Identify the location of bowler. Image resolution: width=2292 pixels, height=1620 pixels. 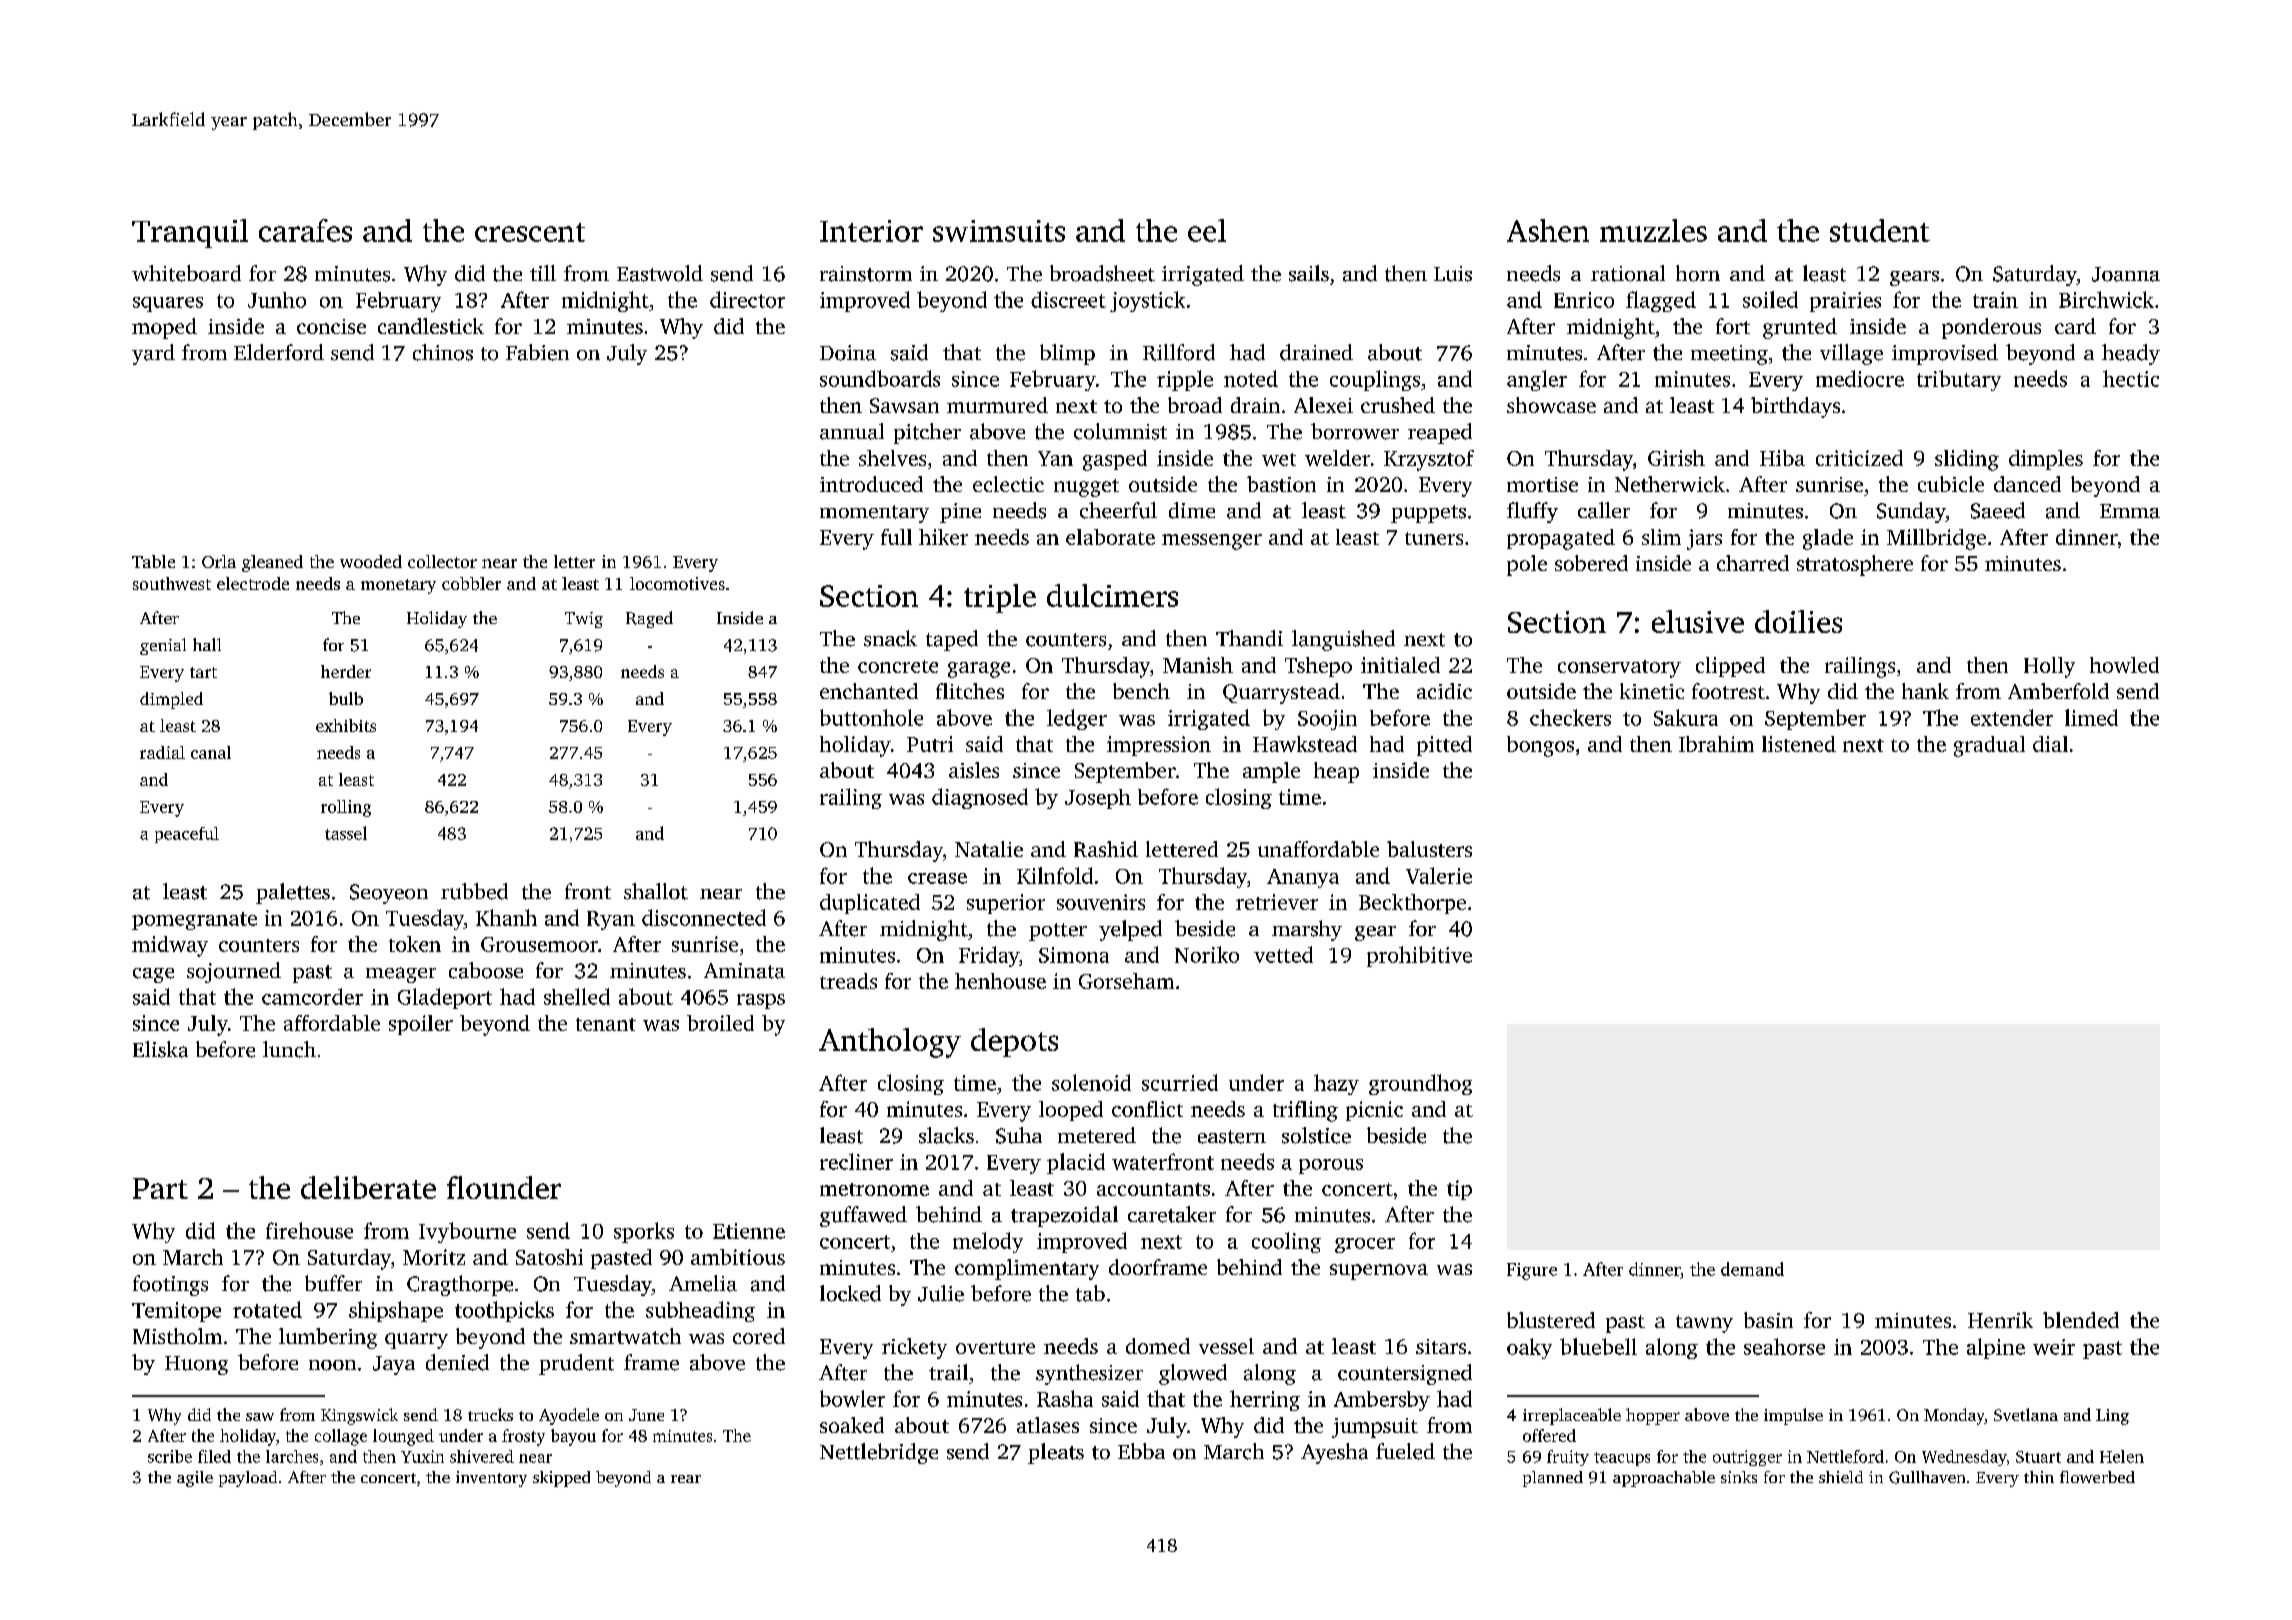
(852, 1398).
